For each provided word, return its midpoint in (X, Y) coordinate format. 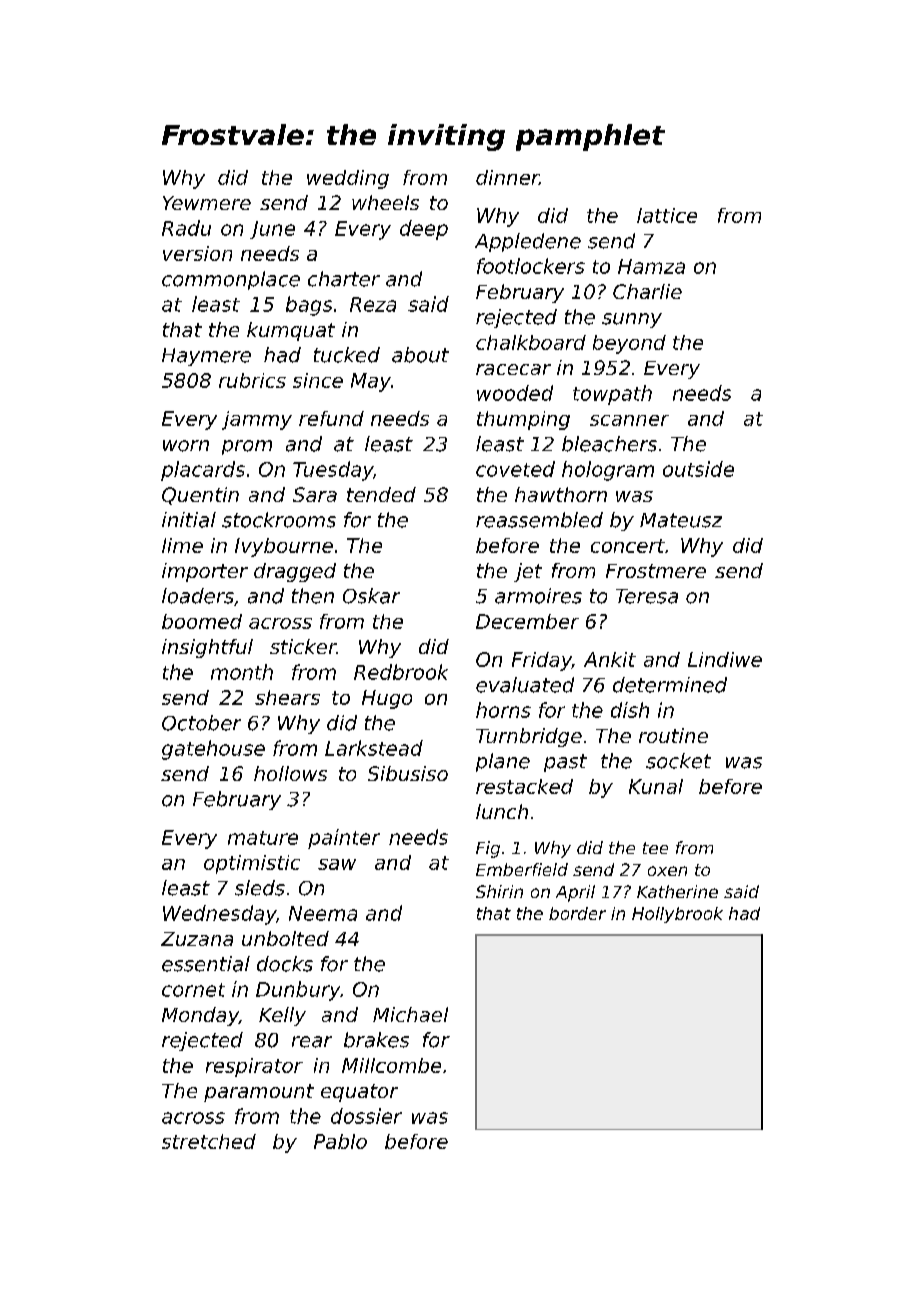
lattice (667, 215)
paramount (259, 1093)
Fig (488, 849)
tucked (347, 355)
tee (655, 848)
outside (698, 469)
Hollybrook (677, 915)
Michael (410, 1014)
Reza (373, 304)
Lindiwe (725, 659)
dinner (507, 177)
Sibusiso (408, 773)
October (201, 723)
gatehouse (213, 750)
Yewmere (207, 203)
